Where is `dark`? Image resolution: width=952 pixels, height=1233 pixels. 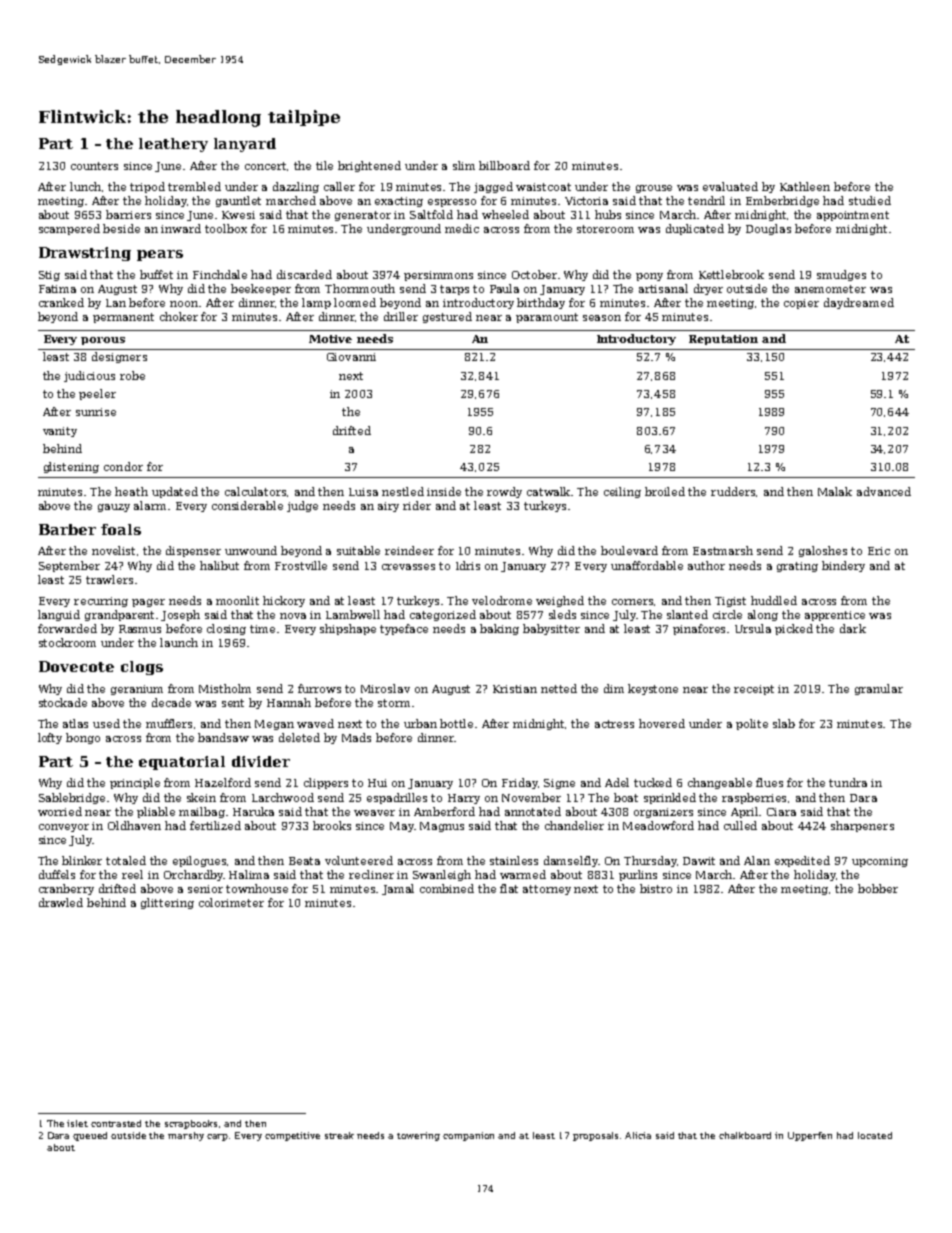 dark is located at coordinates (853, 628).
